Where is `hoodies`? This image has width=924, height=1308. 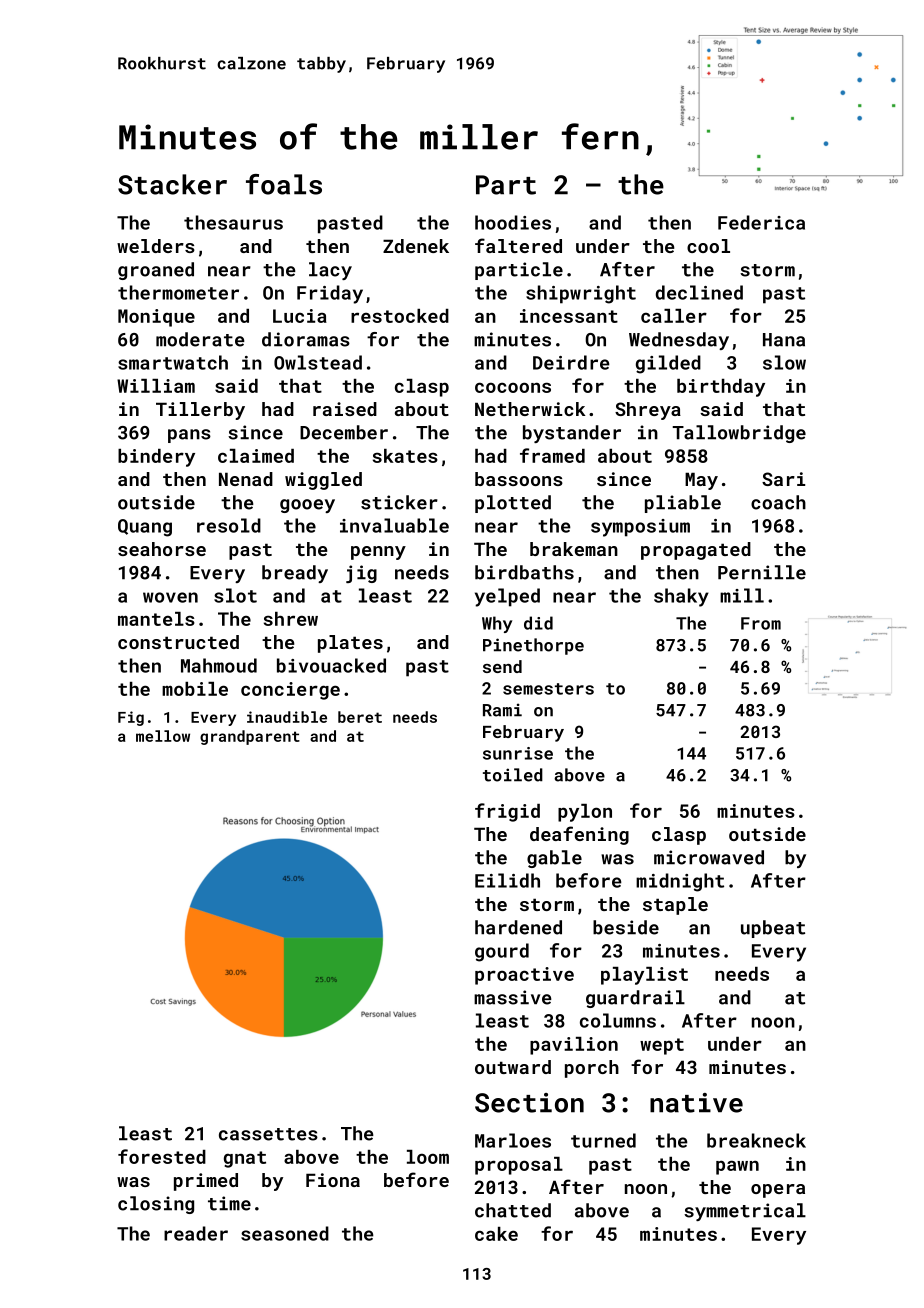 hoodies is located at coordinates (513, 222).
